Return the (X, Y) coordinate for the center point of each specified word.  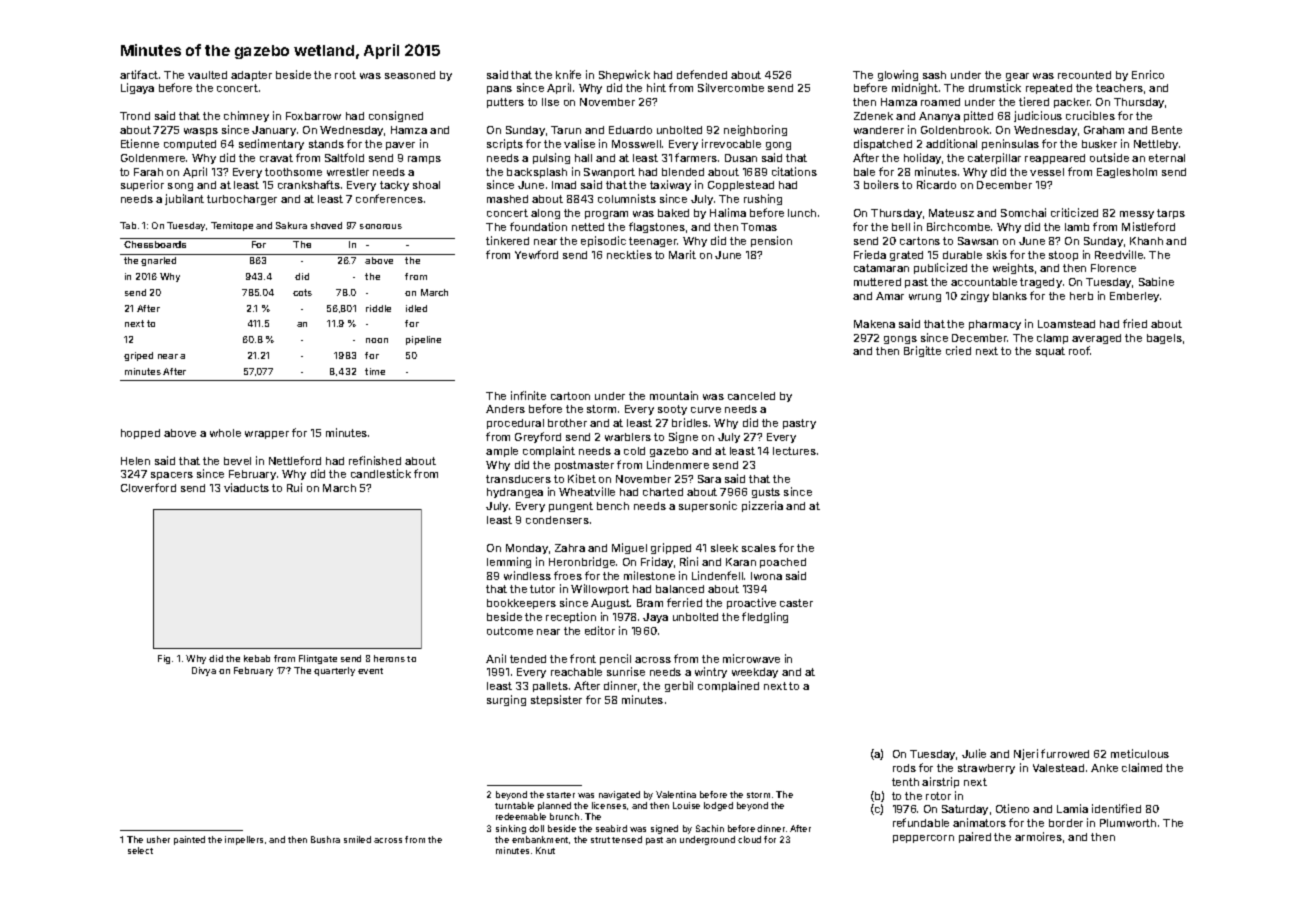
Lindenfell (717, 575)
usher (158, 839)
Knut (545, 850)
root (345, 75)
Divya (204, 671)
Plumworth (1128, 823)
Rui (294, 487)
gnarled (158, 261)
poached (783, 563)
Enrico (1148, 74)
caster (796, 603)
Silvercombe (731, 87)
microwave (751, 658)
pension (771, 241)
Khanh (1146, 241)
